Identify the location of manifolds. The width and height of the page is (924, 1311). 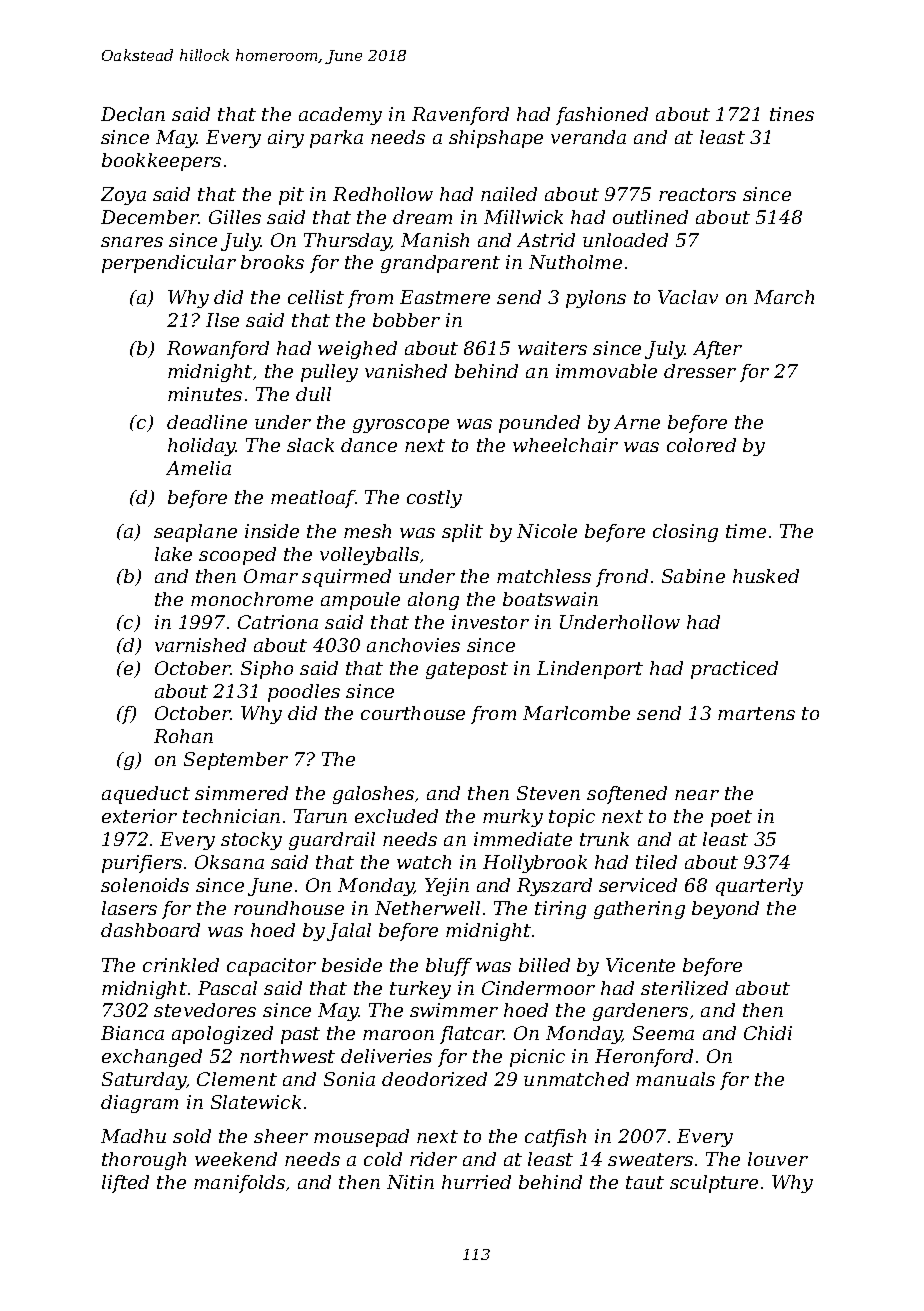
(239, 1184).
